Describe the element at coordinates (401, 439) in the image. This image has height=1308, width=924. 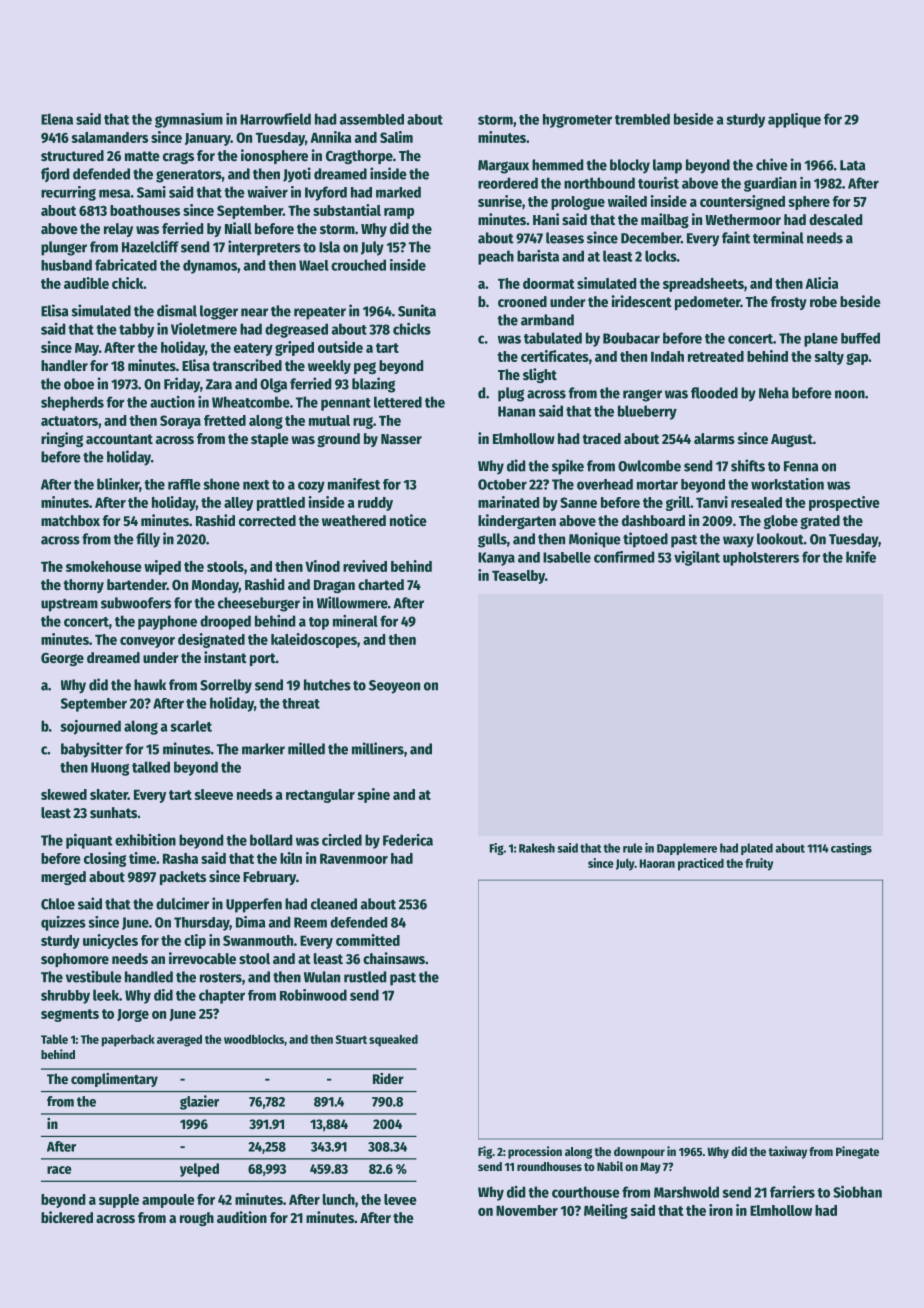
I see `Nasser` at that location.
